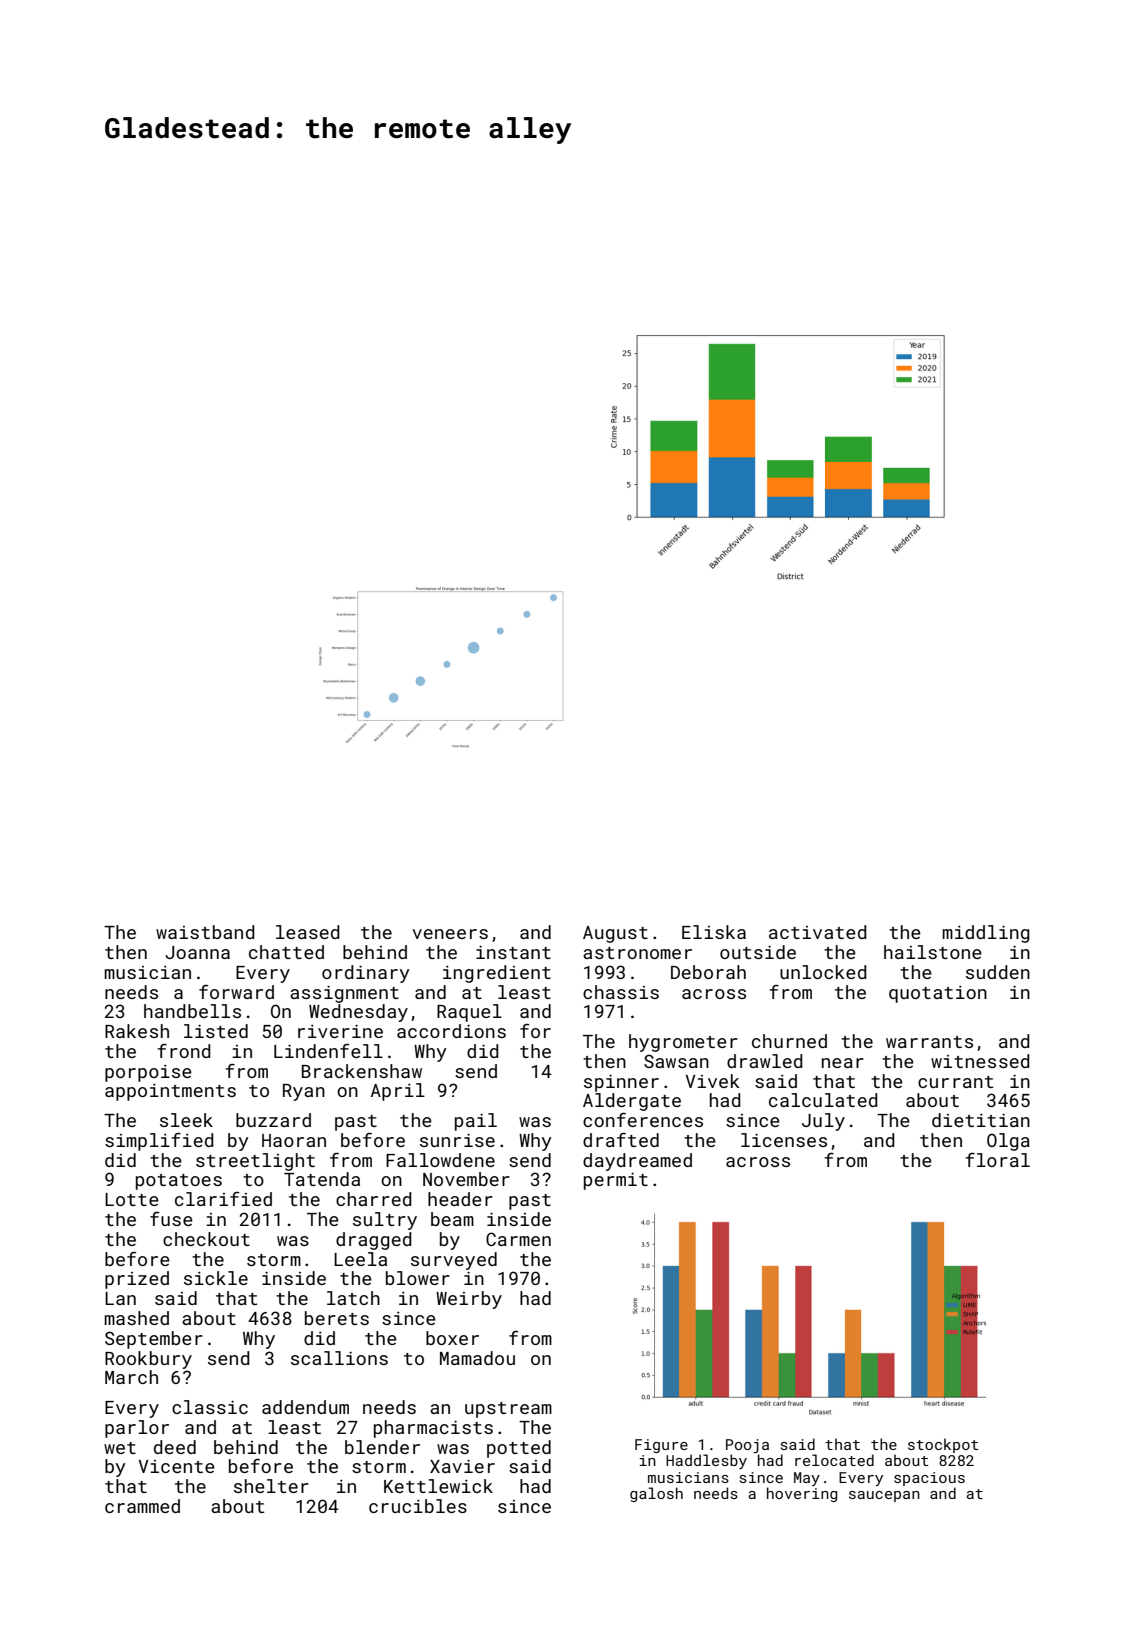  I want to click on boxer, so click(452, 1338).
